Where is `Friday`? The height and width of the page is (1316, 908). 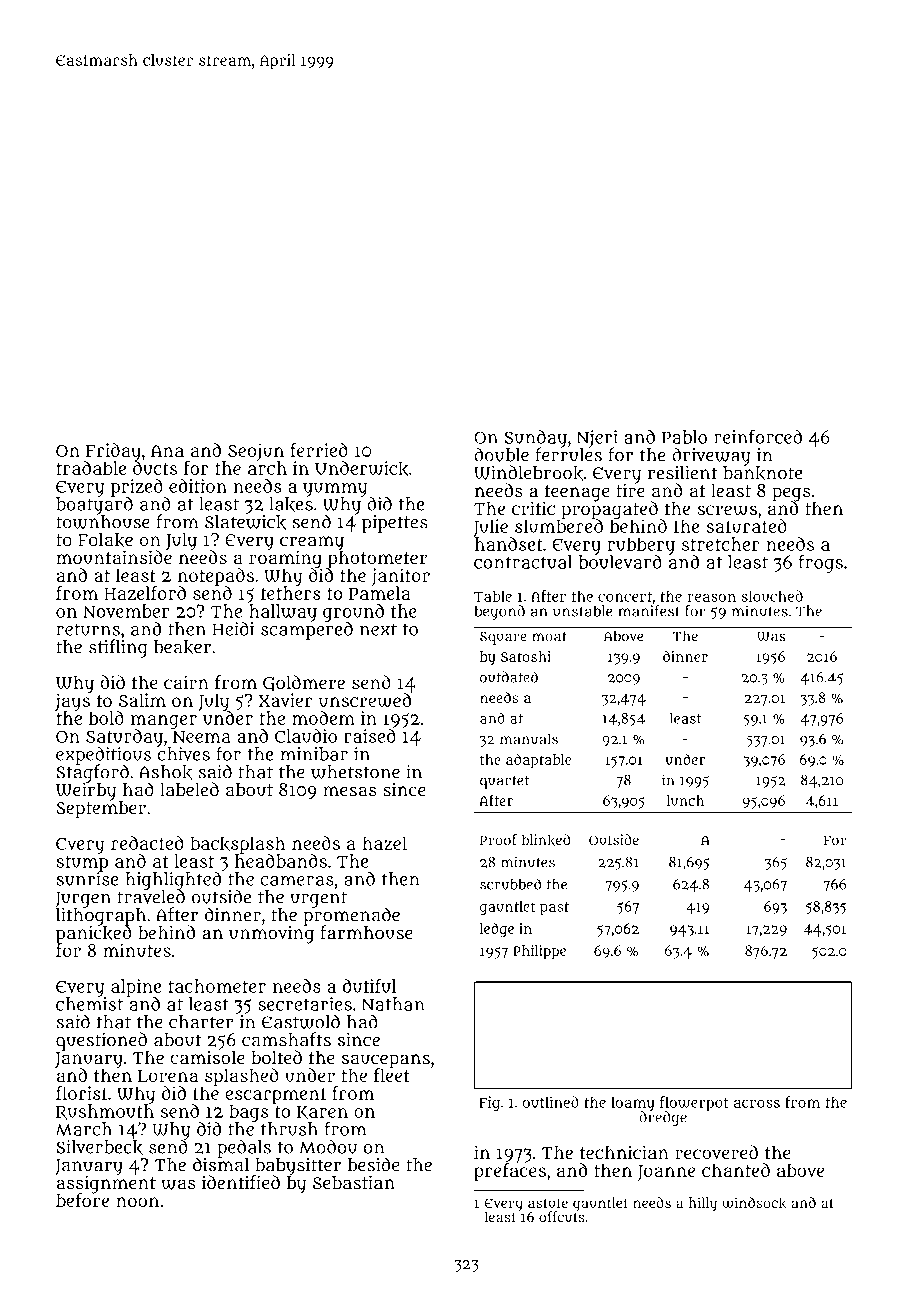 Friday is located at coordinates (113, 452).
